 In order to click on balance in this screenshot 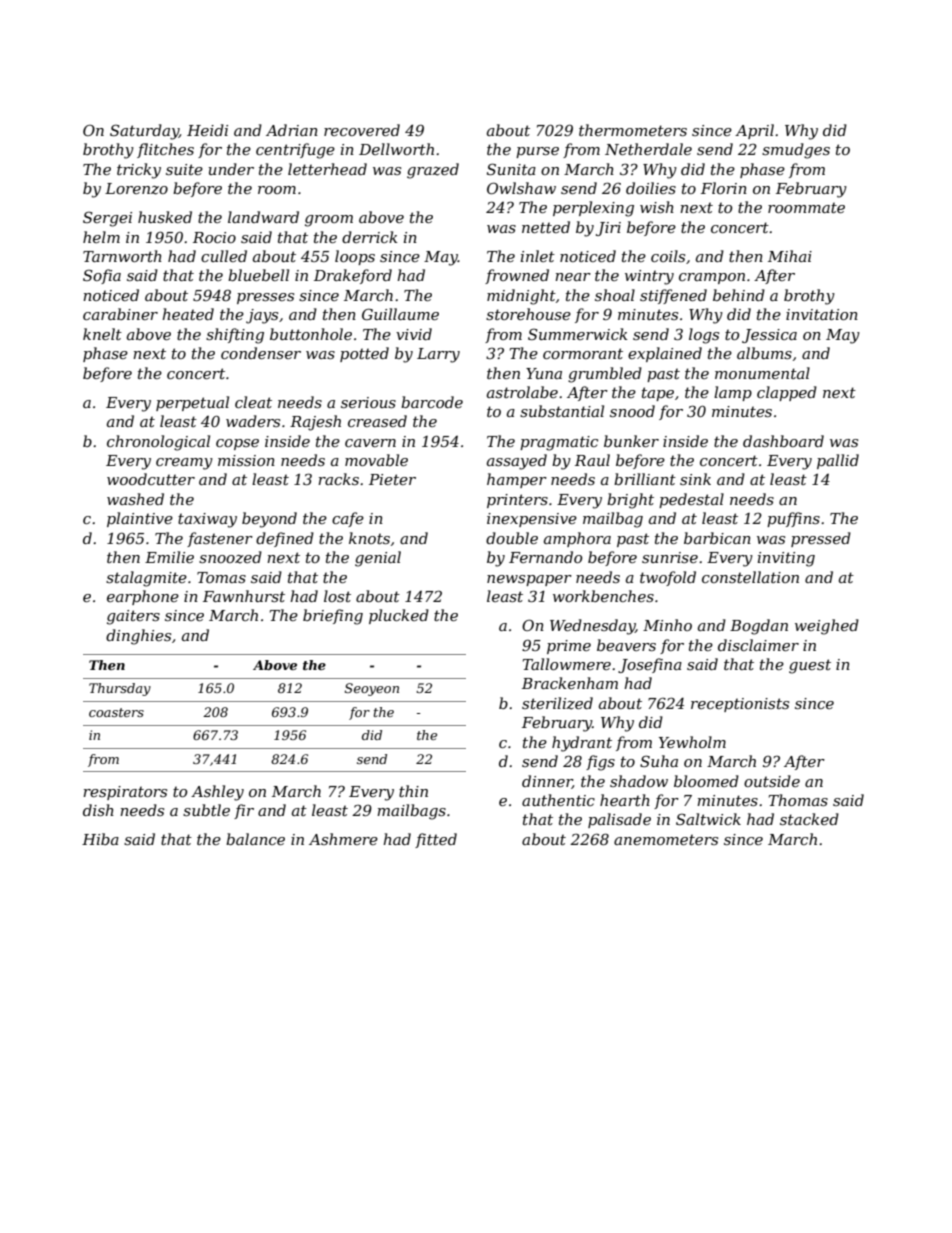, I will do `click(255, 839)`.
